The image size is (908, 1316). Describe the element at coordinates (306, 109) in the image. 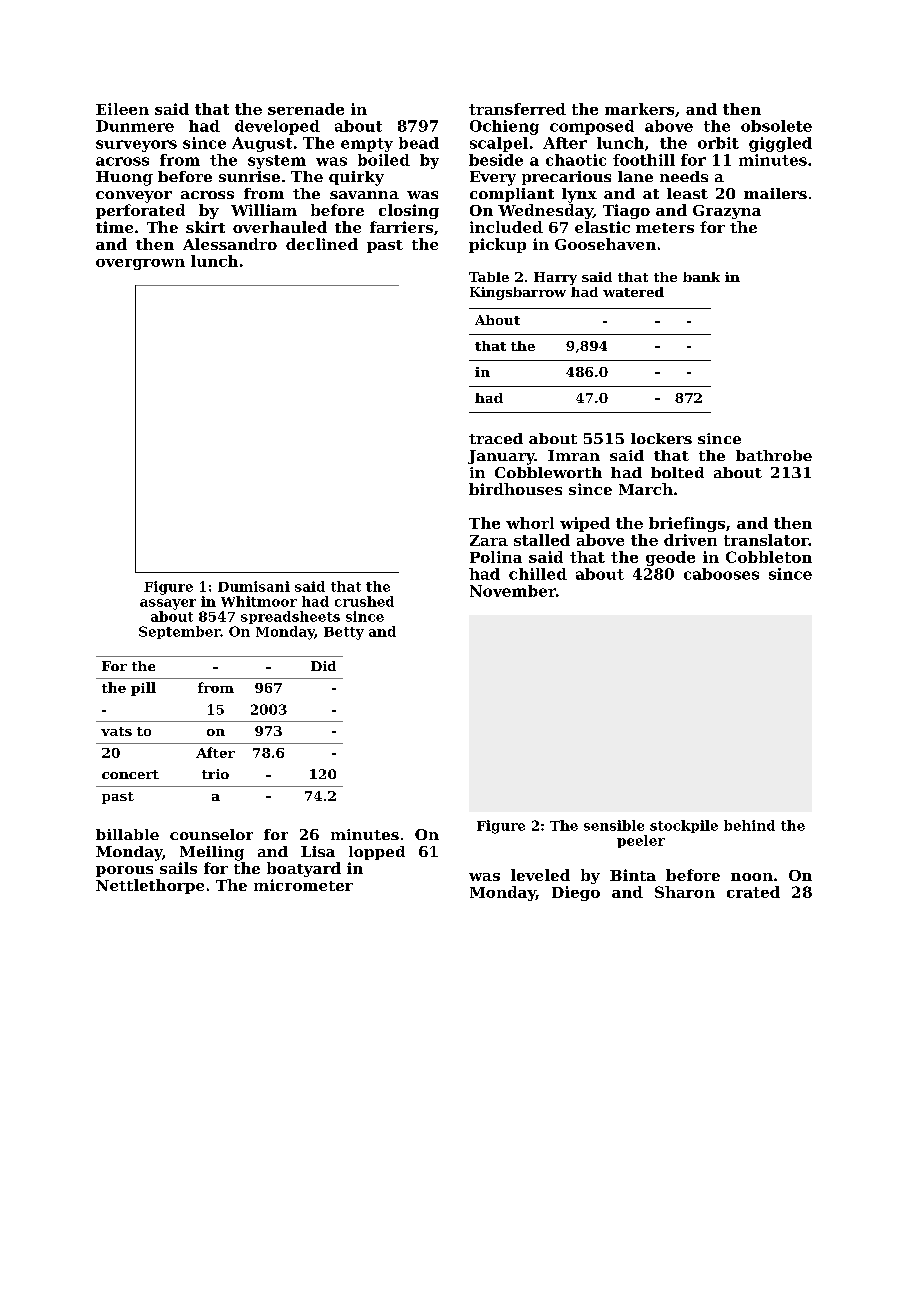

I see `serenade` at that location.
